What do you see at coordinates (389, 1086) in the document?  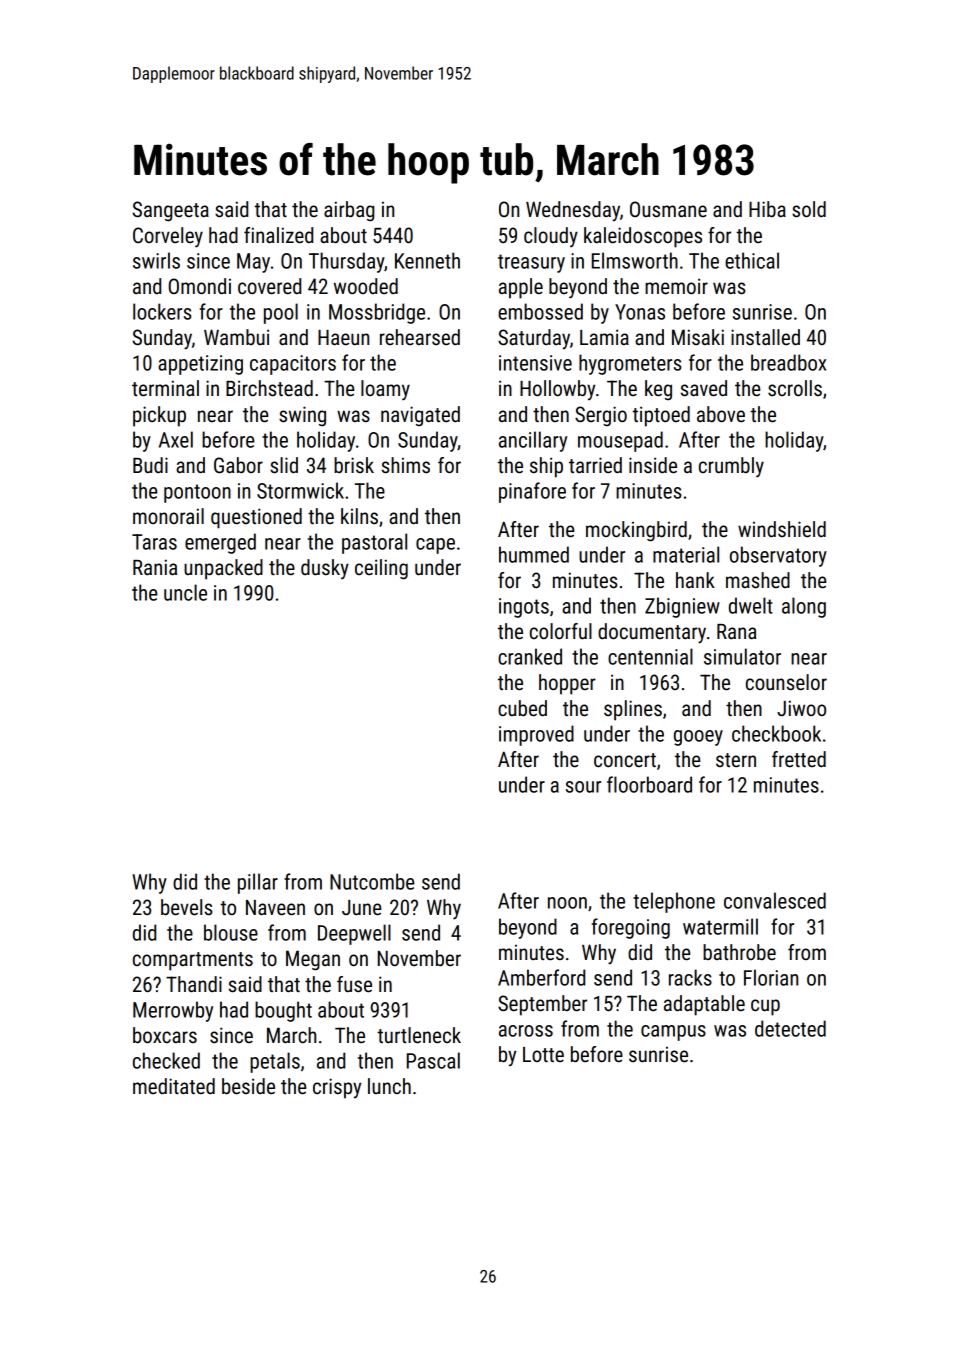 I see `lunch` at bounding box center [389, 1086].
